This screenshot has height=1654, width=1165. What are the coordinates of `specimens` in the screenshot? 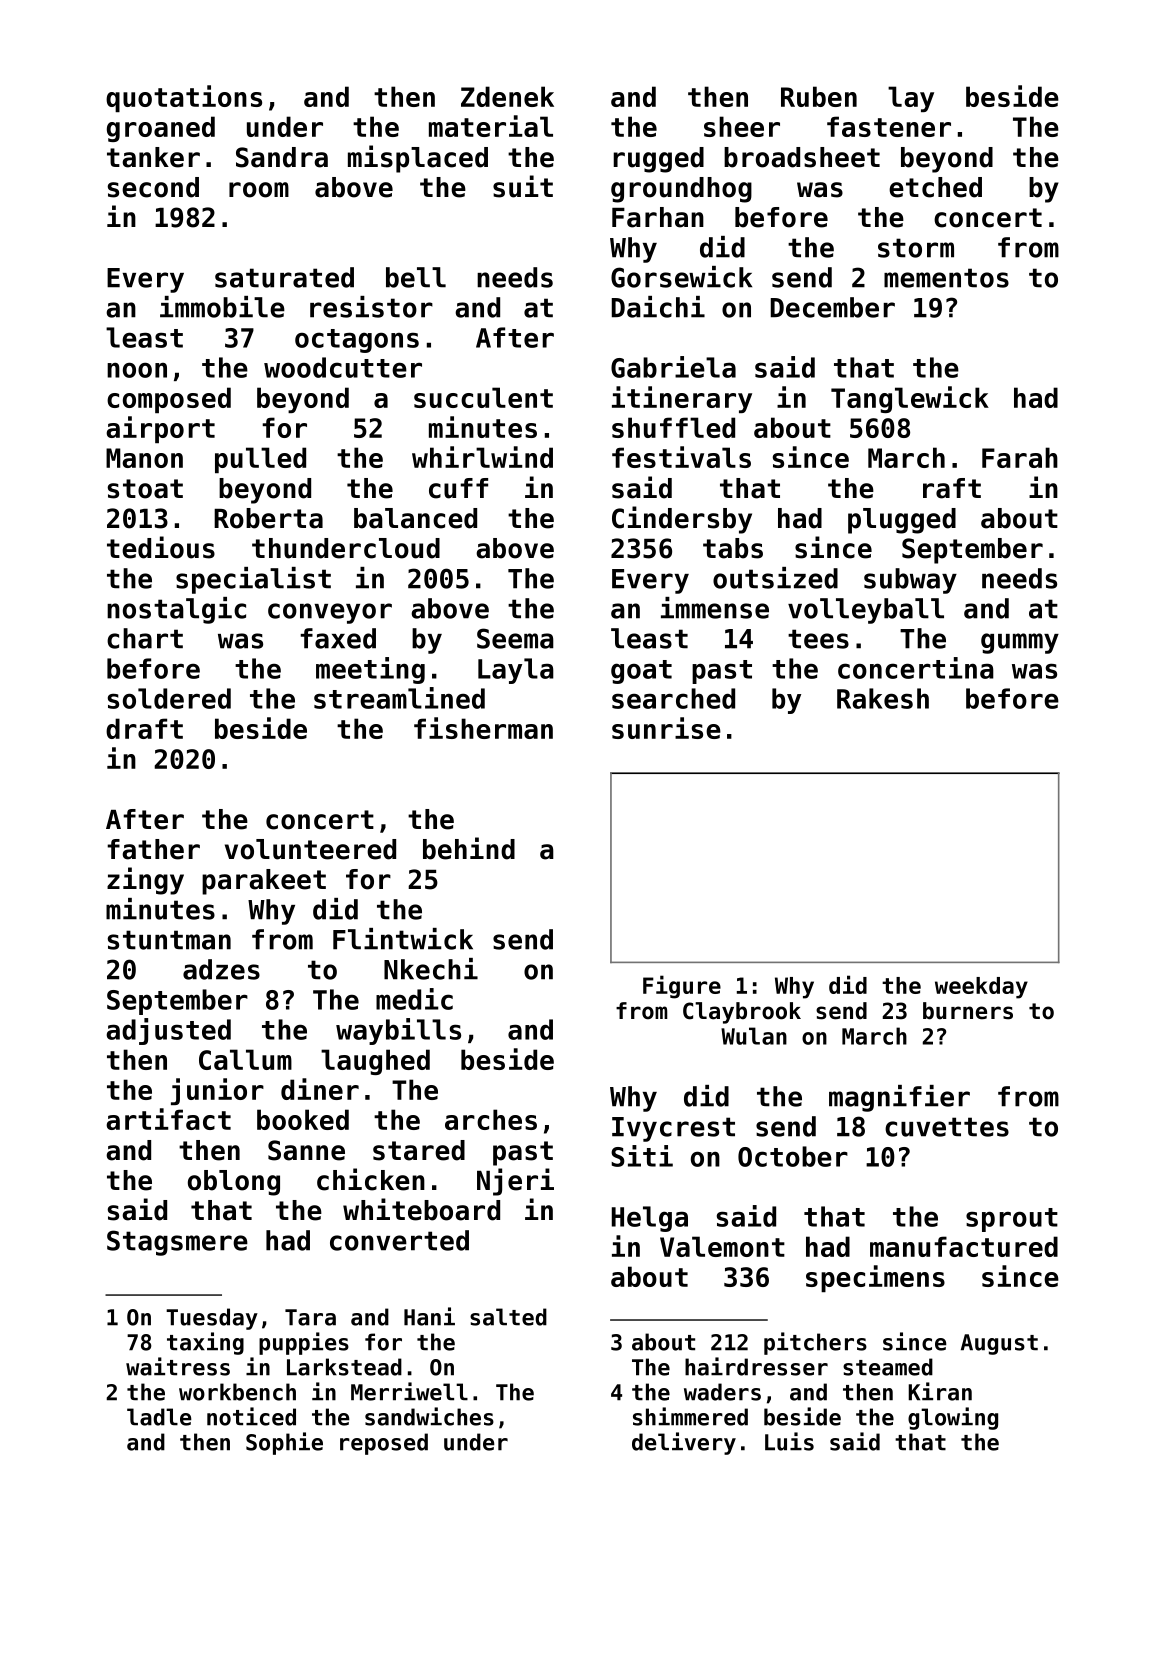 It's located at (875, 1278).
